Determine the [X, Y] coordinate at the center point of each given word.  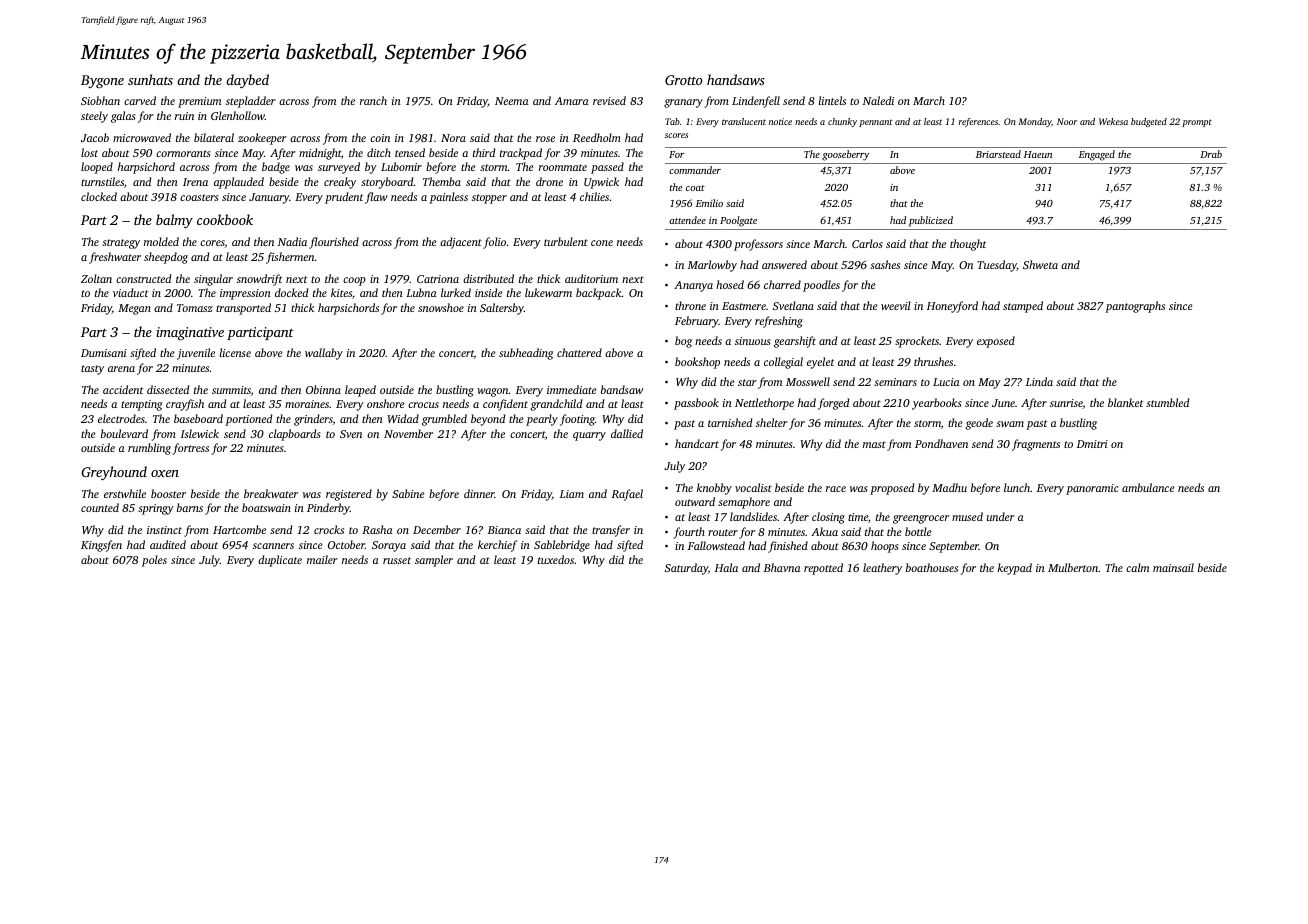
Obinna [323, 389]
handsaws [736, 79]
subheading [526, 354]
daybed [247, 81]
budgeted [1149, 122]
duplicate [280, 561]
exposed [996, 342]
